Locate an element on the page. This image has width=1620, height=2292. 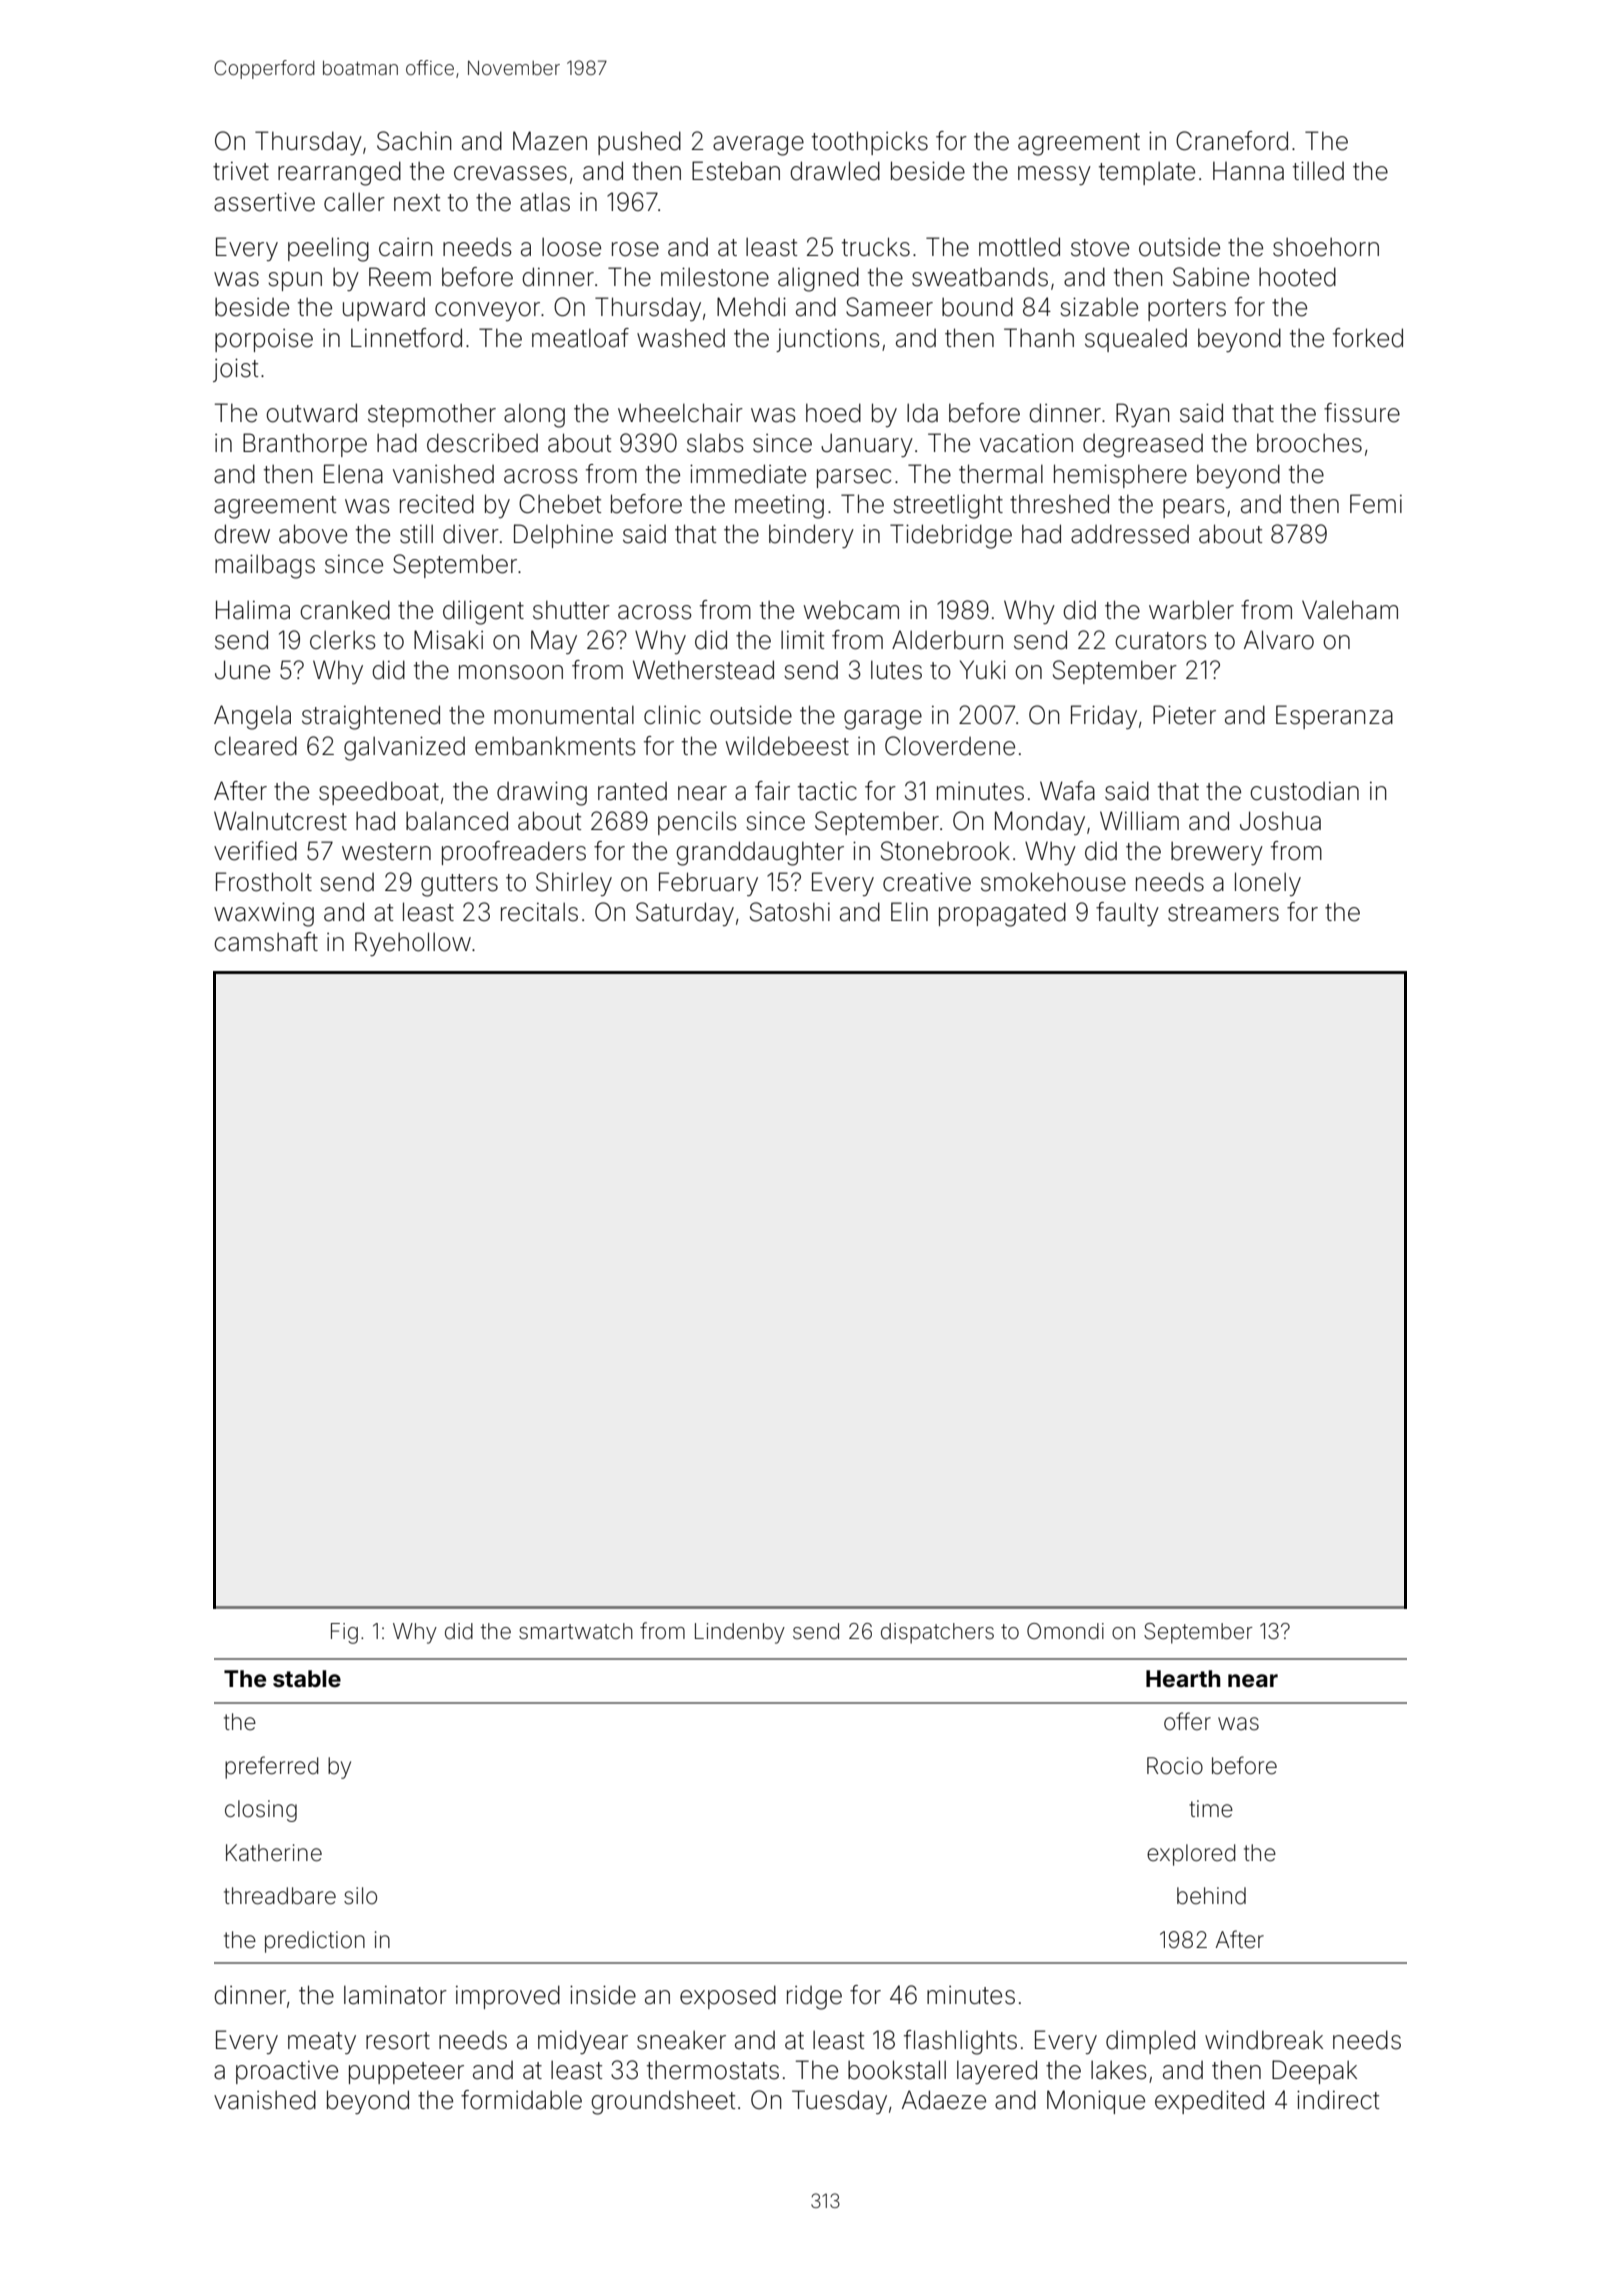
dimpled is located at coordinates (1150, 2042).
